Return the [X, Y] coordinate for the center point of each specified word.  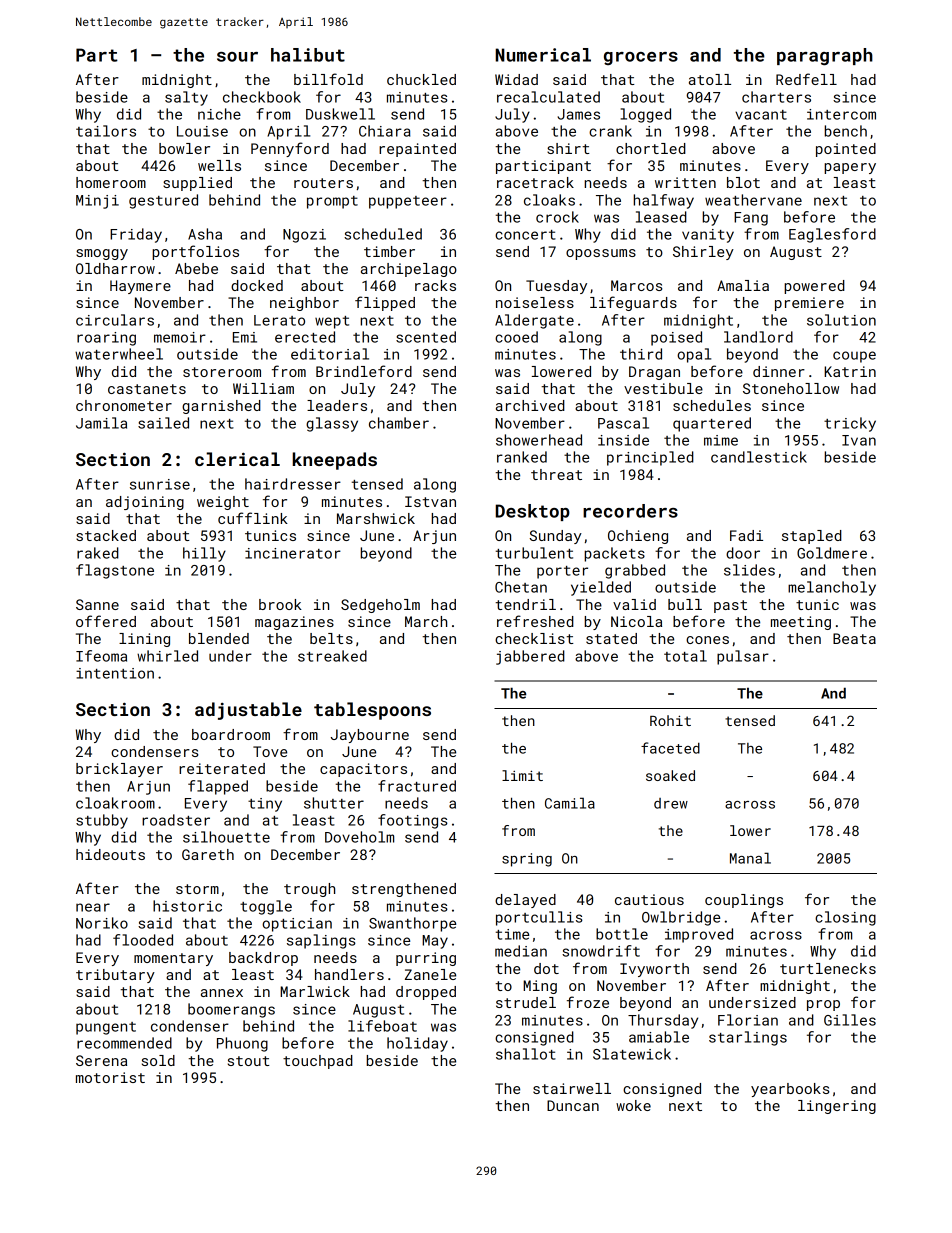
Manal [750, 858]
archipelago [409, 270]
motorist [110, 1077]
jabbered [530, 657]
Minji [97, 202]
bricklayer [119, 770]
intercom [841, 114]
